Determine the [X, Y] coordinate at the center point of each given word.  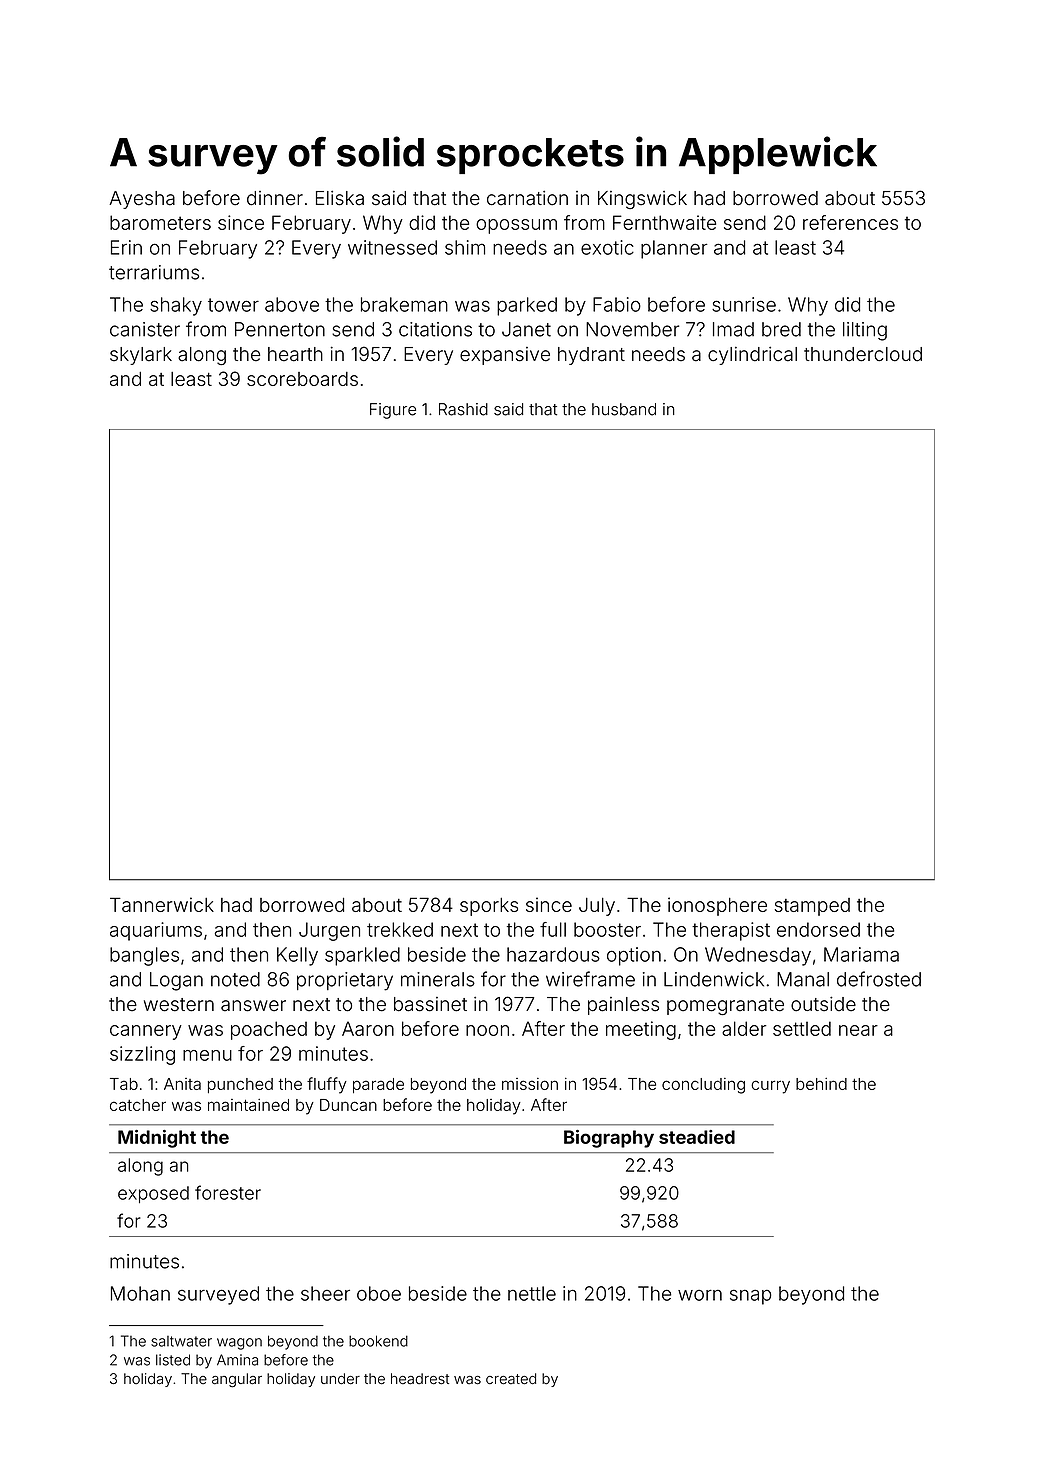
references [850, 222]
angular [237, 1380]
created [511, 1379]
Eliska [340, 198]
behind [821, 1084]
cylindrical [752, 355]
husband [624, 409]
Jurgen [329, 931]
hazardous [553, 954]
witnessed [392, 247]
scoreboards [302, 379]
